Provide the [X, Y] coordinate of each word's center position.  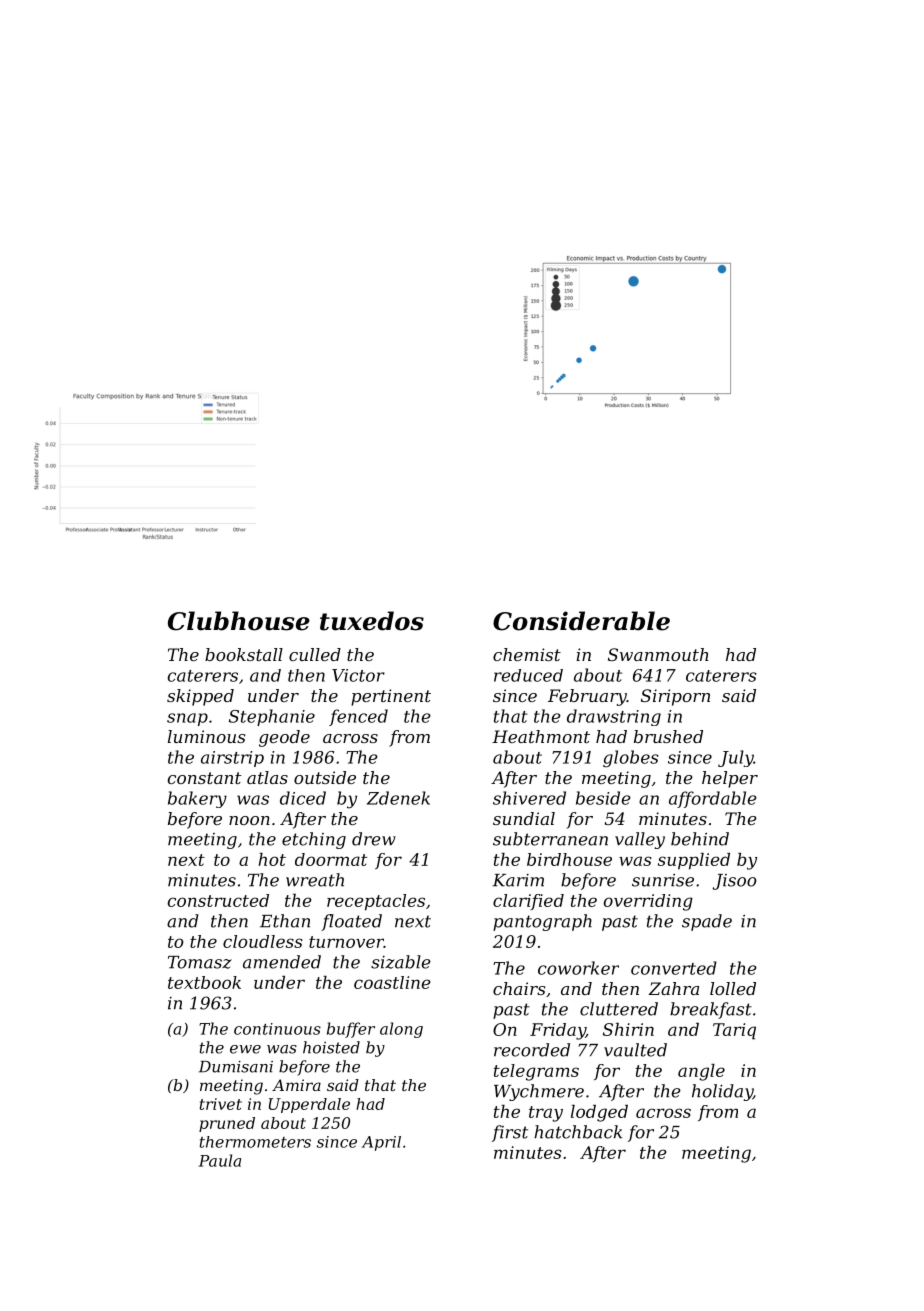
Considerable [581, 621]
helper [730, 779]
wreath [315, 880]
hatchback [578, 1132]
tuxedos [372, 621]
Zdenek [398, 798]
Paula [220, 1160]
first [510, 1133]
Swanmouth [658, 654]
